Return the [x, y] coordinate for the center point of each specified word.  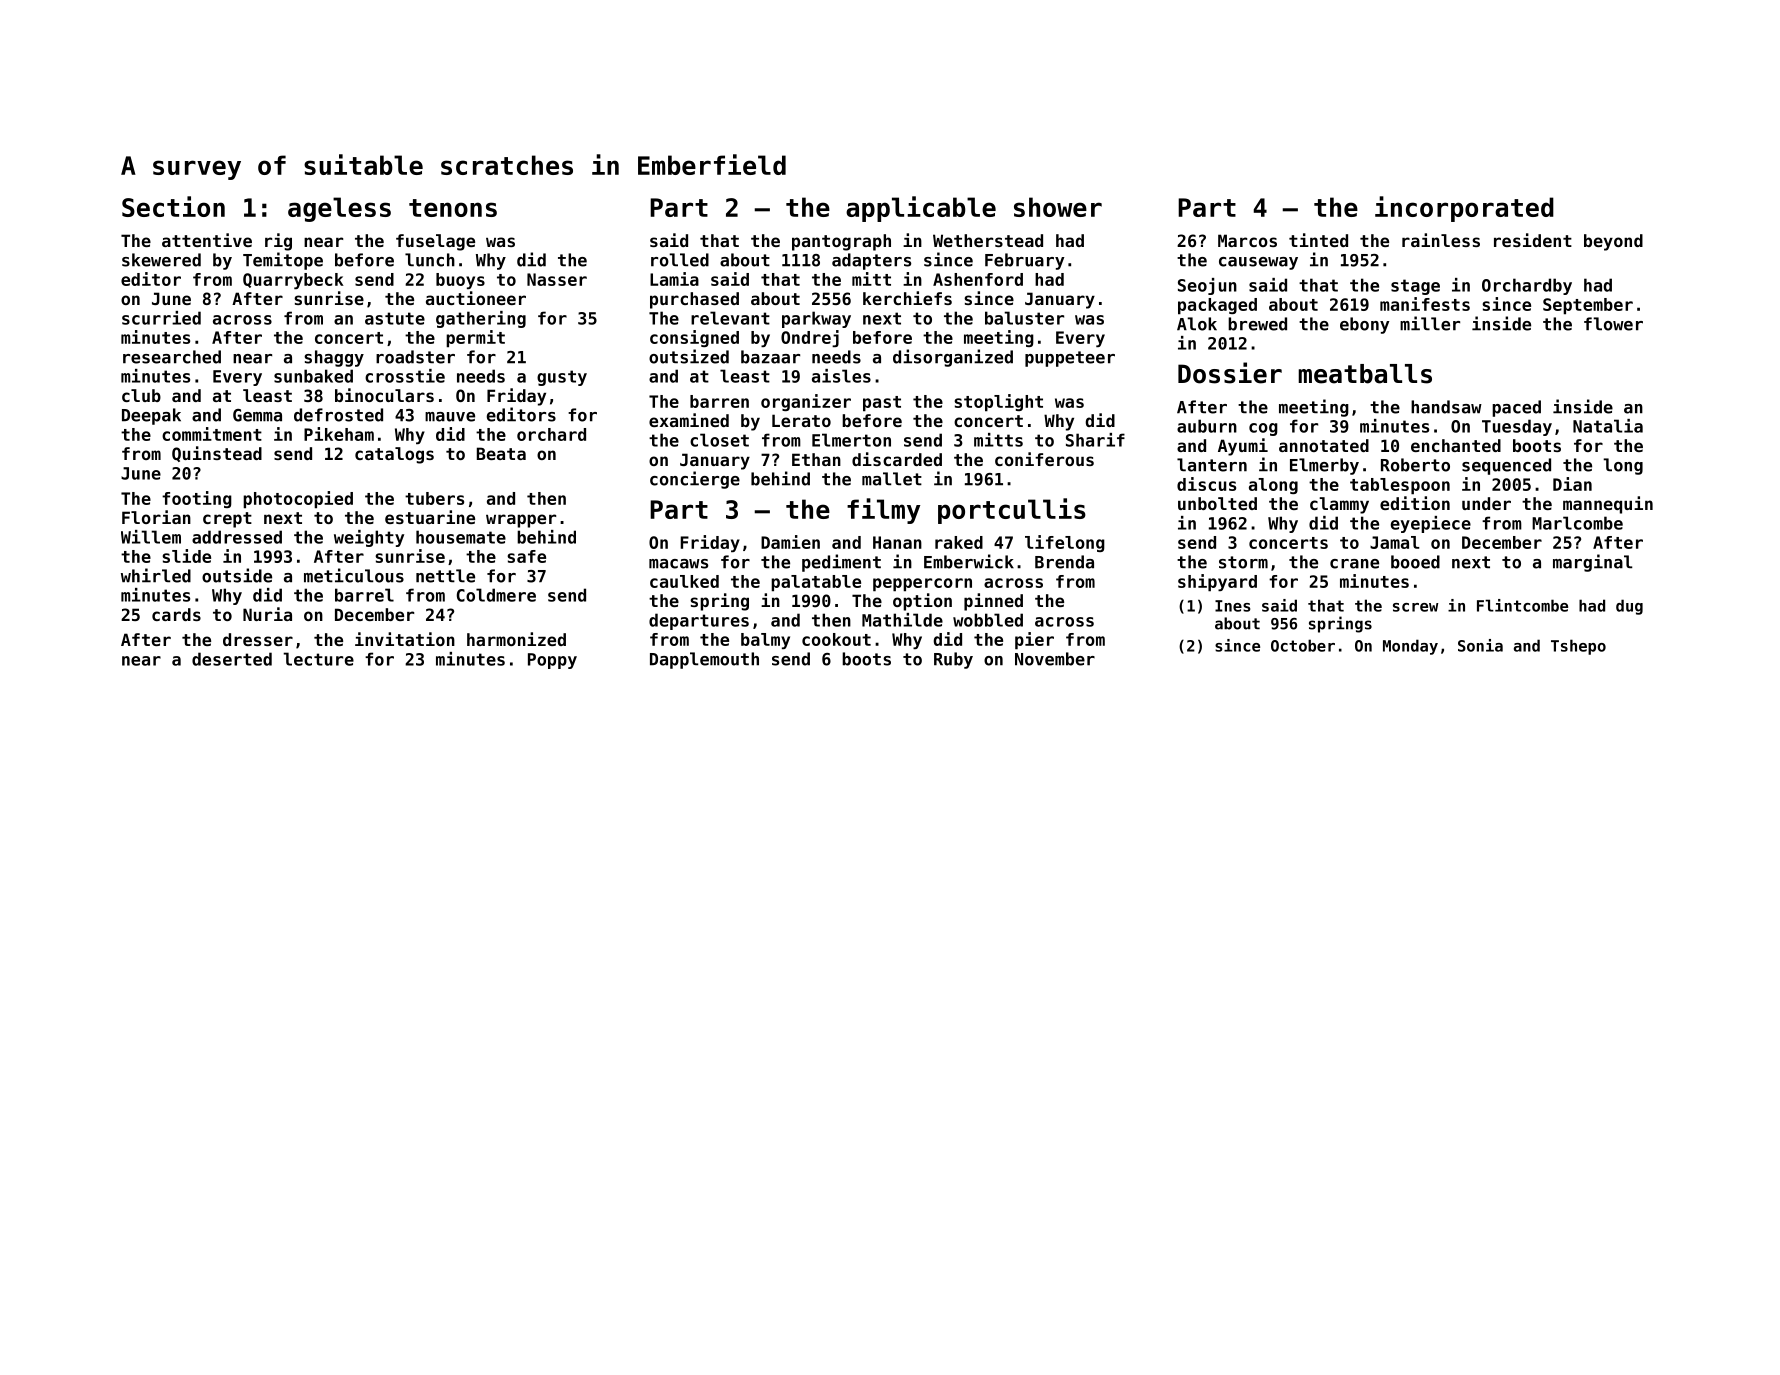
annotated [1324, 445]
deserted [232, 659]
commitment [212, 434]
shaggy [334, 358]
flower [1613, 324]
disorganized [953, 358]
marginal [1593, 563]
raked [959, 542]
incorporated [1464, 209]
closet [719, 440]
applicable [921, 209]
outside [237, 575]
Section [173, 206]
